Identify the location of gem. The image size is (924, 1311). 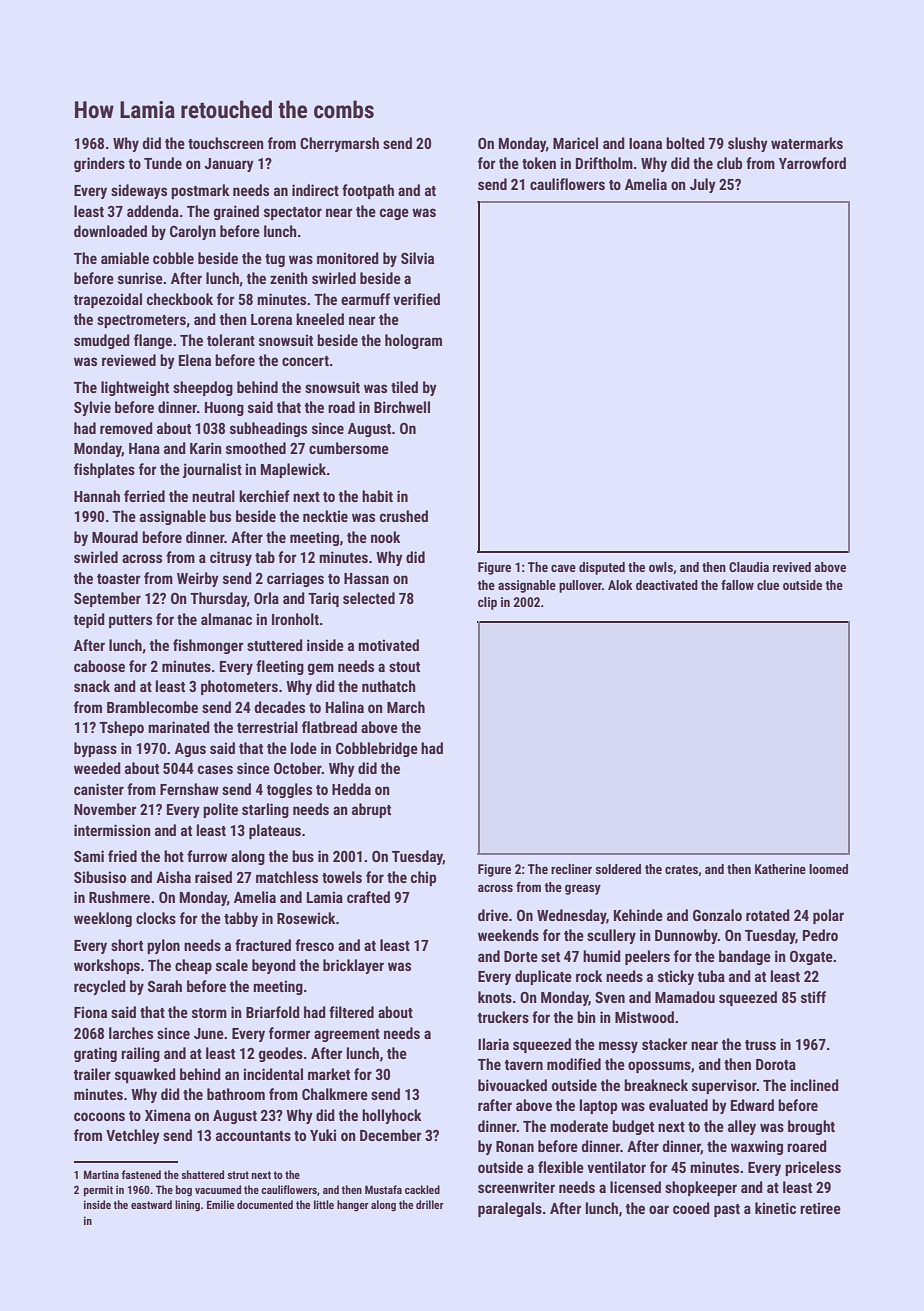
(321, 669).
